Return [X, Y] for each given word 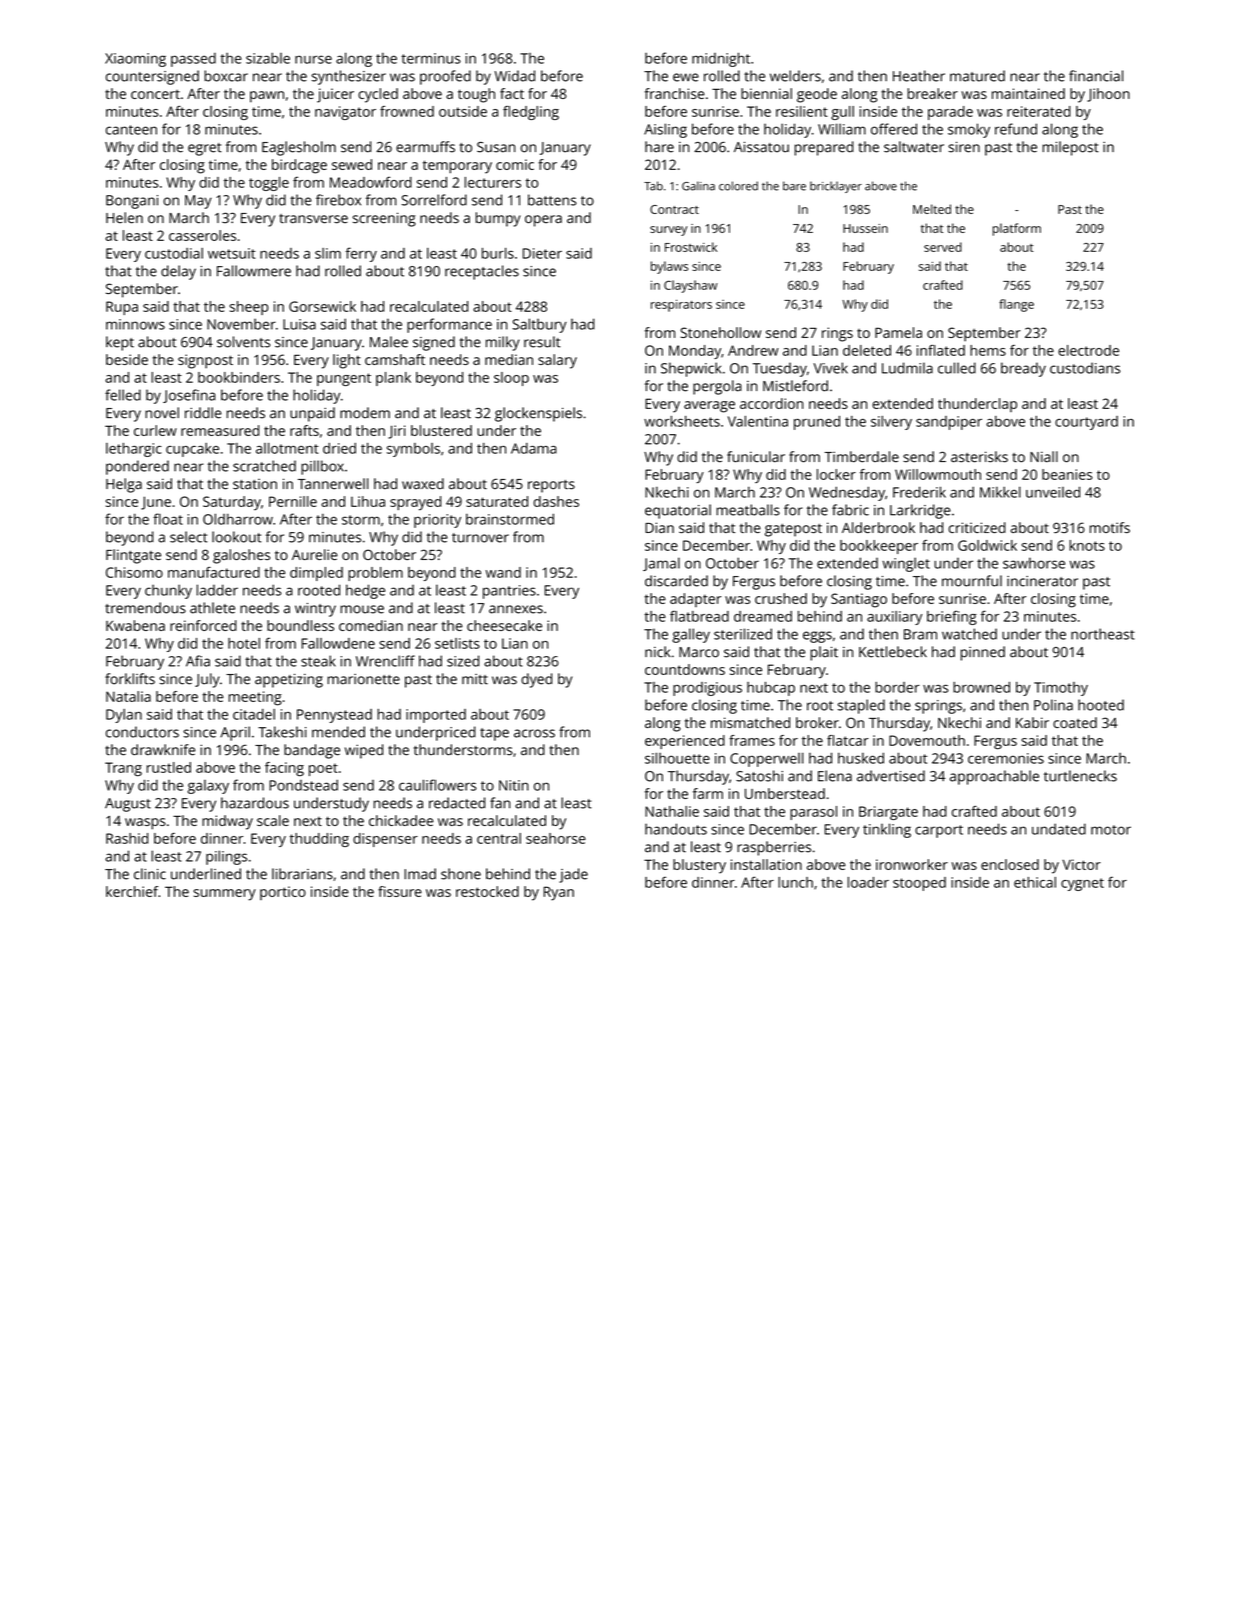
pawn [267, 97]
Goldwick [987, 545]
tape [494, 734]
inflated [941, 350]
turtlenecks [1080, 776]
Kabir [1032, 722]
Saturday [232, 503]
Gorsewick [322, 306]
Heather [919, 76]
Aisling [665, 130]
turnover [480, 538]
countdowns [685, 669]
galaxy [208, 787]
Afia [198, 661]
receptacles [482, 272]
